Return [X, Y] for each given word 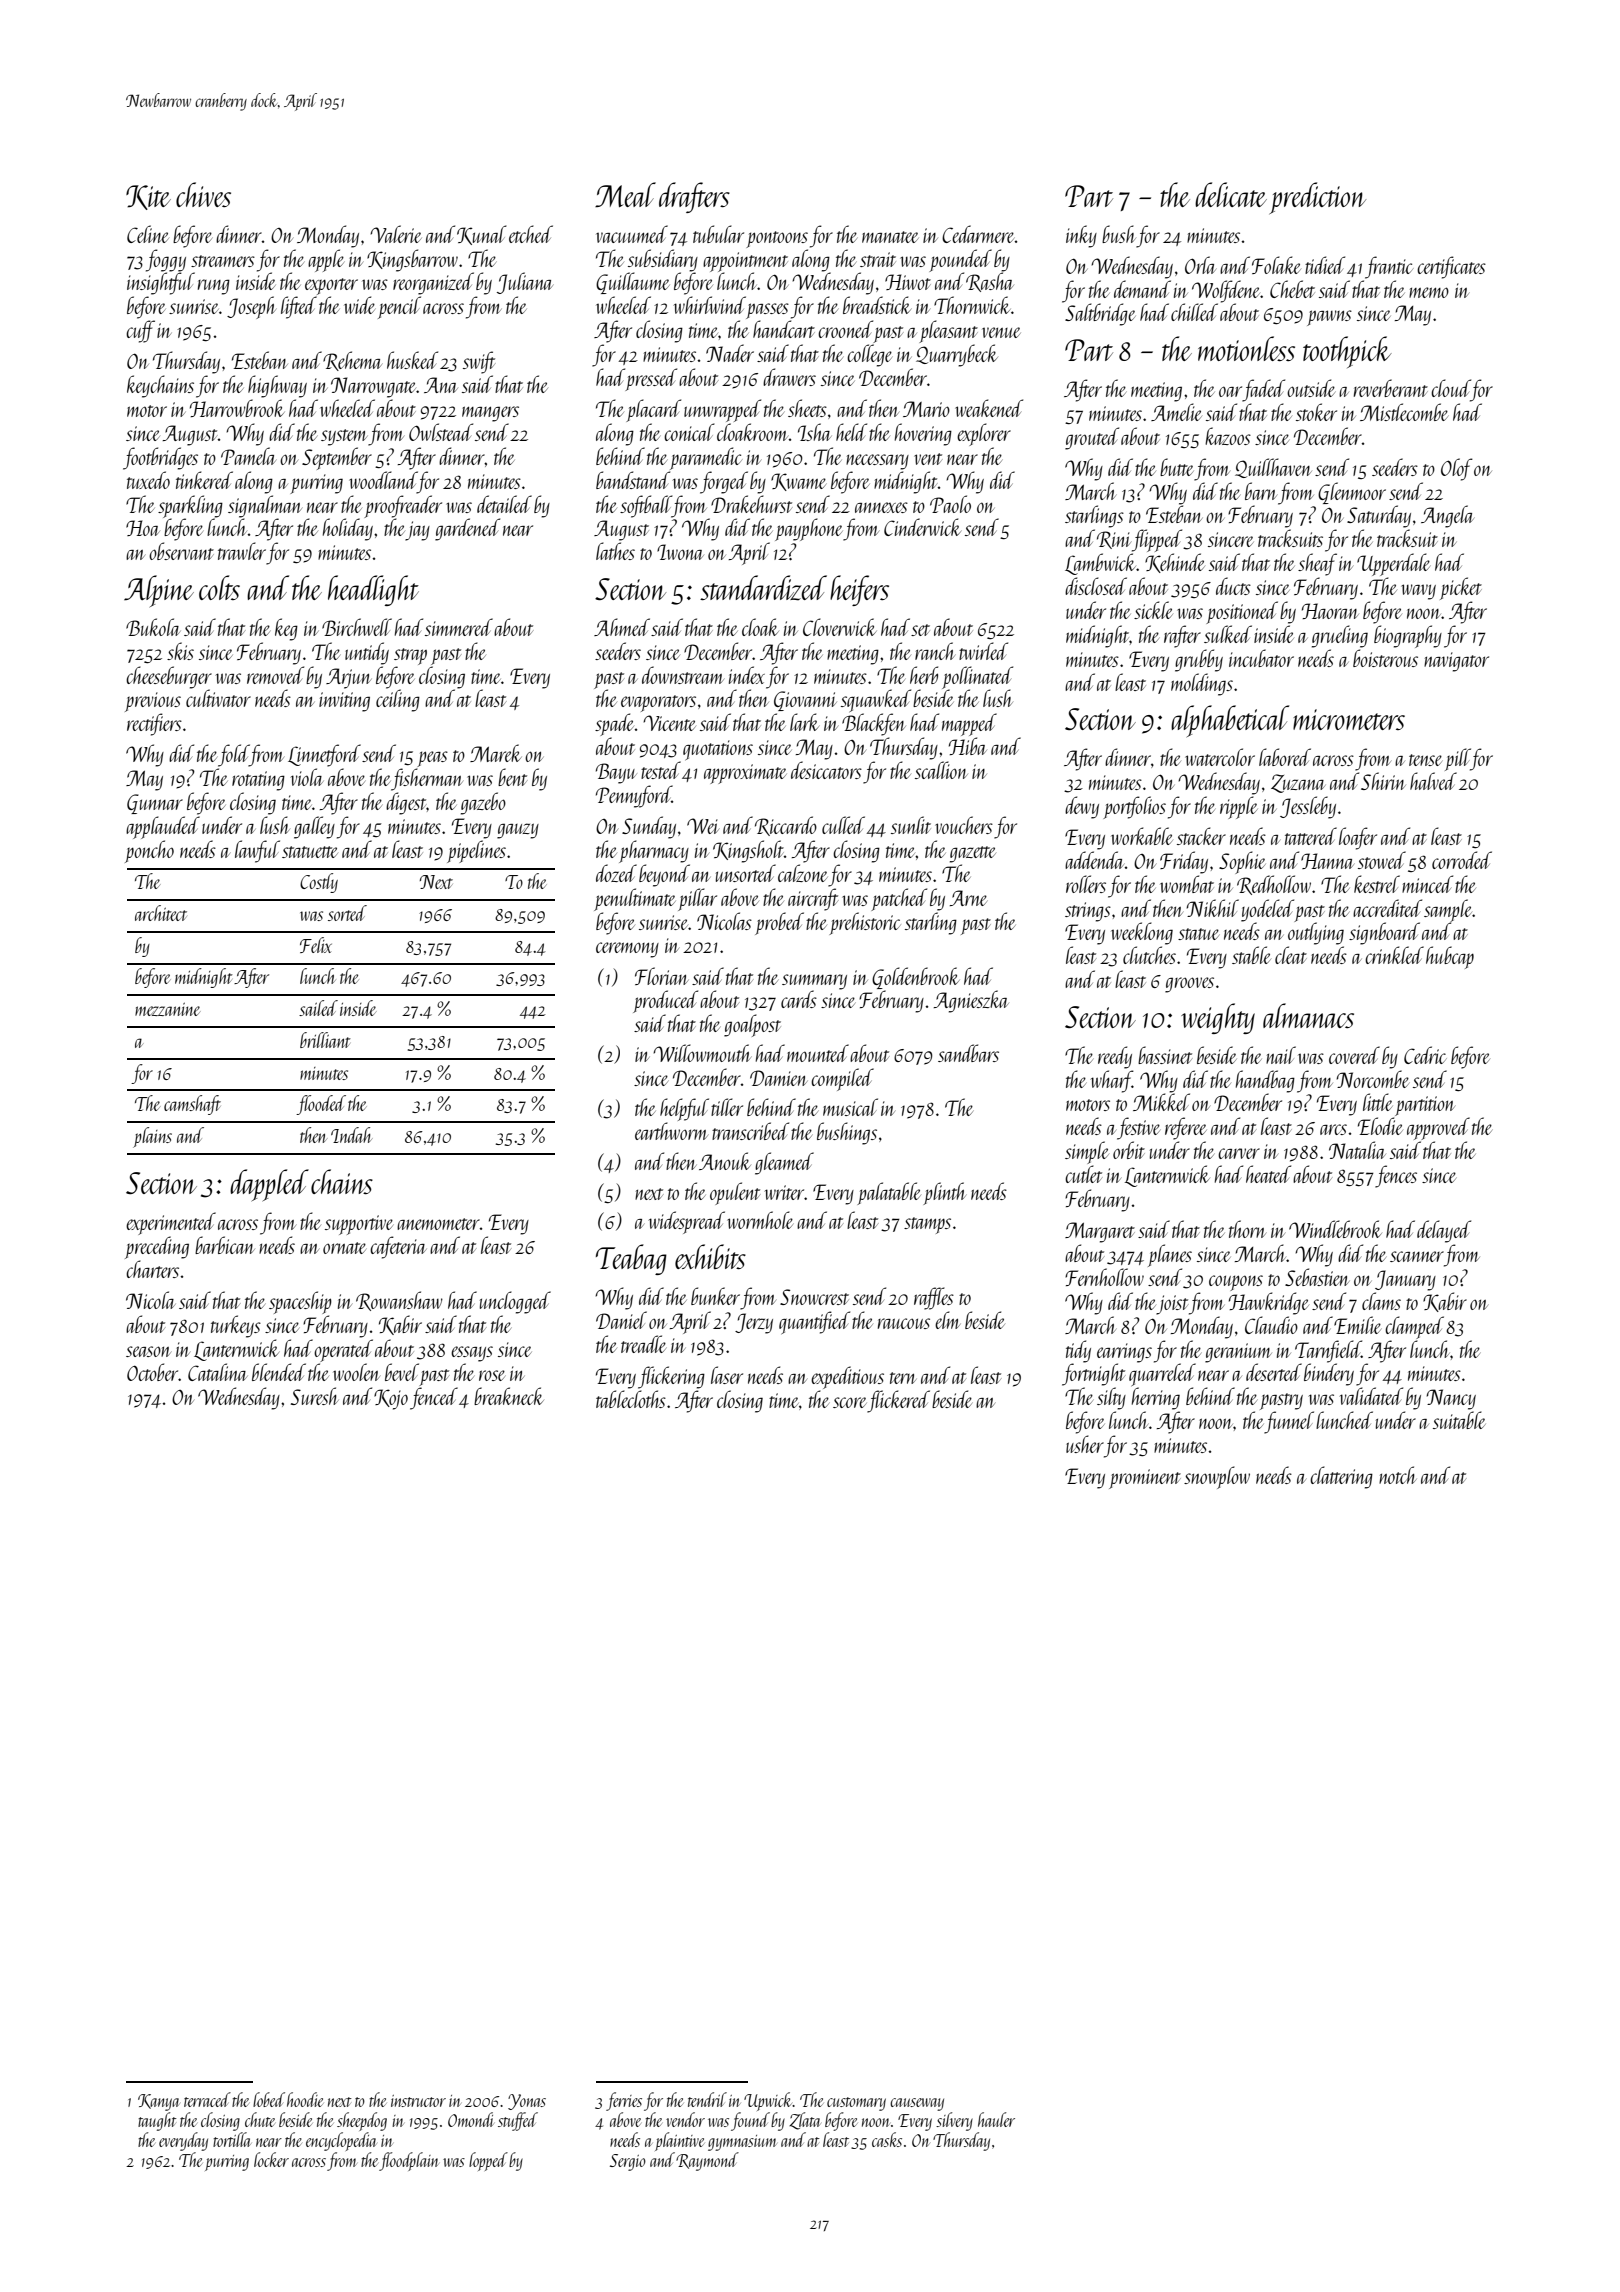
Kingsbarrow [412, 260]
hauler [996, 2119]
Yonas [527, 2102]
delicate [1231, 194]
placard [653, 410]
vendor [685, 2119]
